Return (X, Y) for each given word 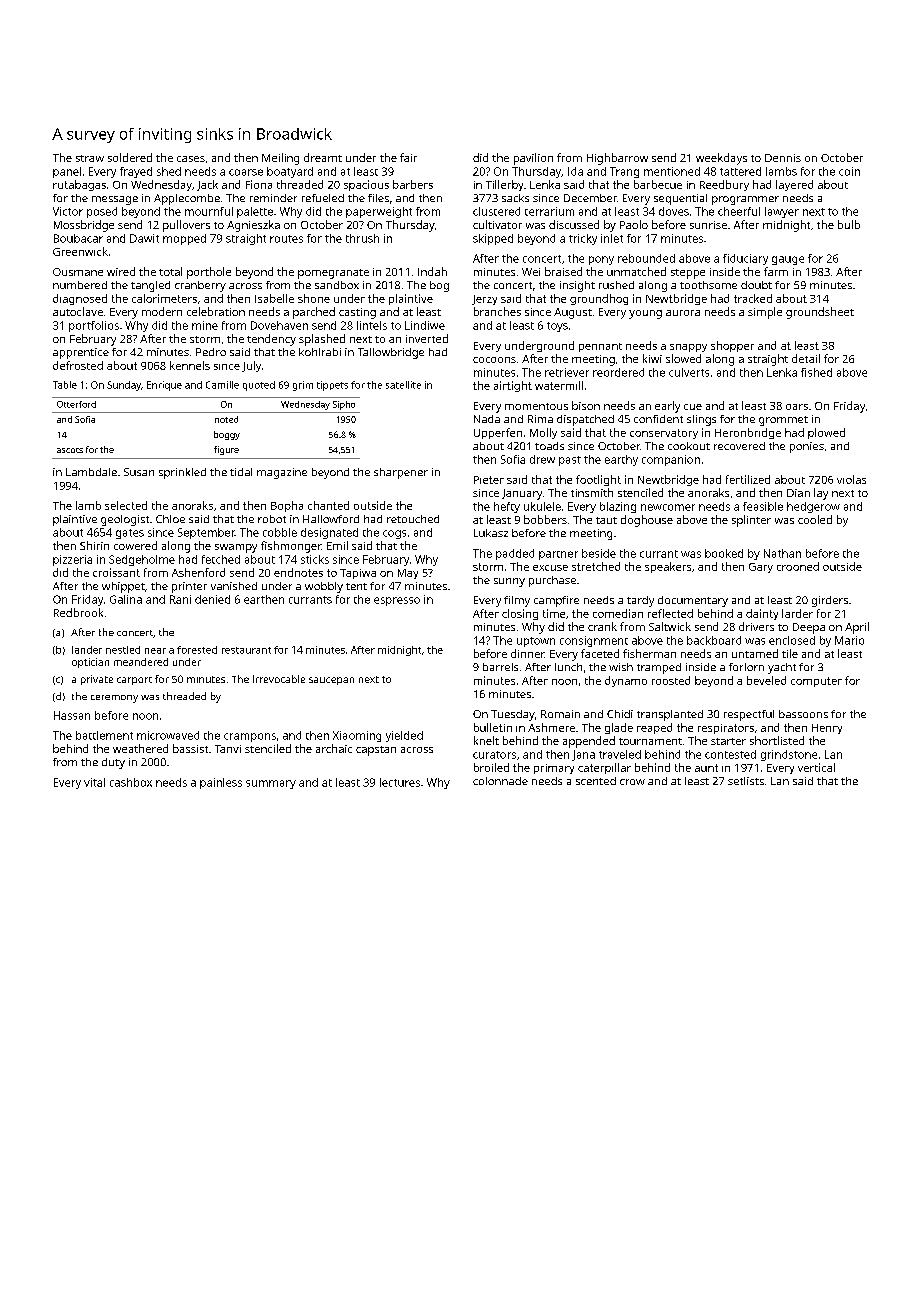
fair (408, 157)
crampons (250, 737)
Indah (432, 271)
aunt (706, 768)
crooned (798, 566)
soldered (130, 157)
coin (849, 171)
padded (515, 554)
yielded (404, 736)
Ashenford (198, 572)
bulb (849, 224)
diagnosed (80, 299)
